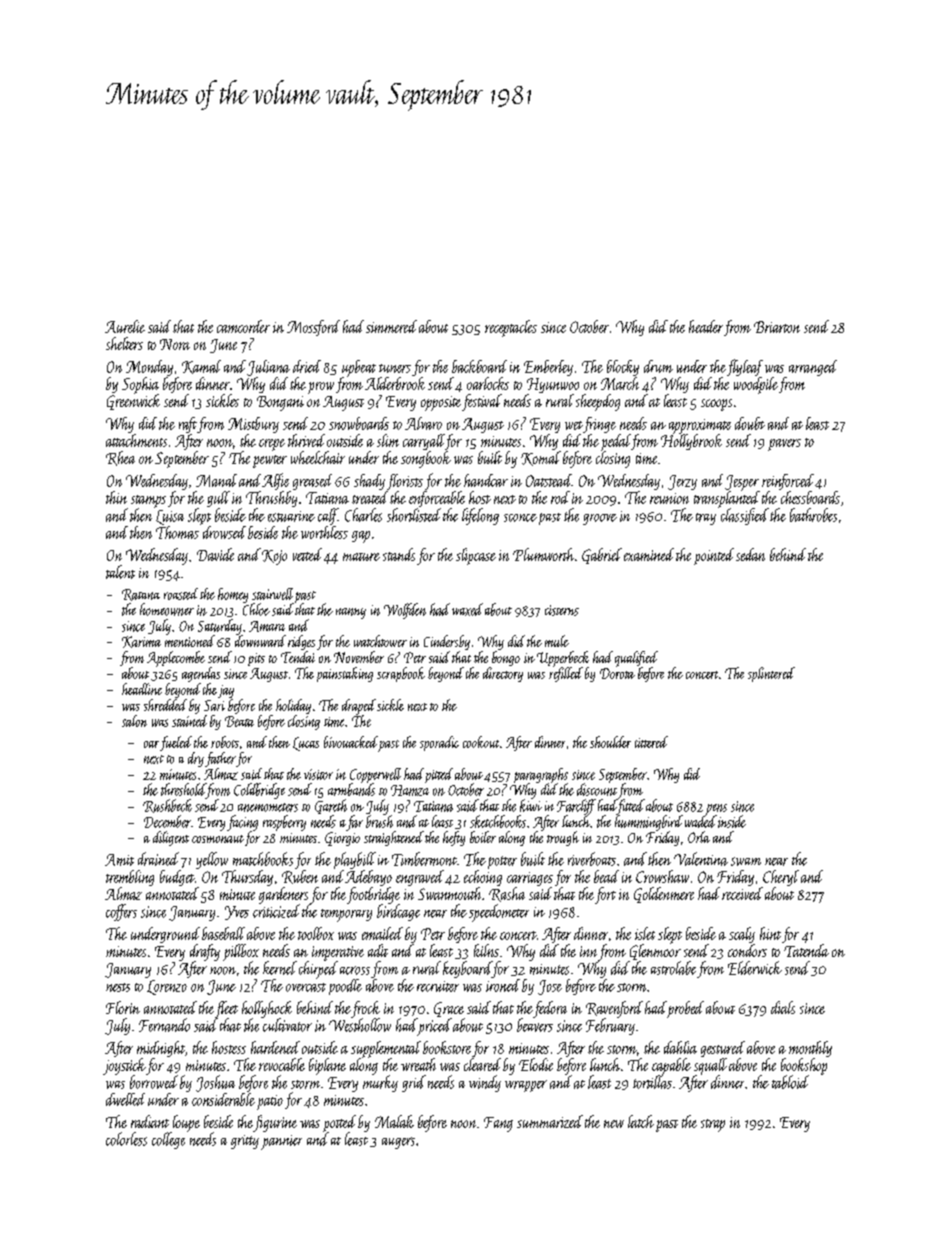 The height and width of the screenshot is (1233, 952). I want to click on strap, so click(713, 1125).
